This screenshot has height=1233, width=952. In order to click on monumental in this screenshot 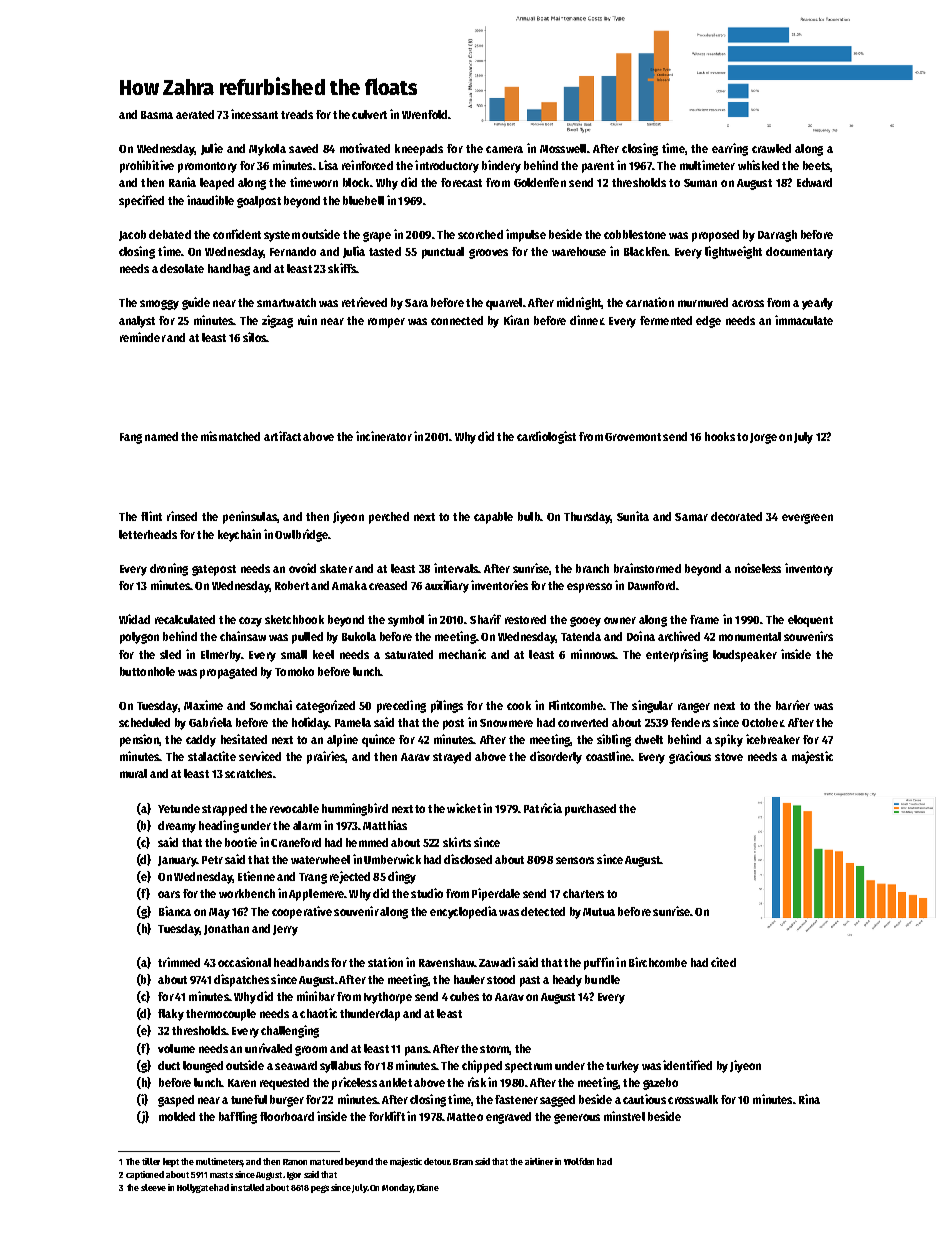, I will do `click(750, 636)`.
